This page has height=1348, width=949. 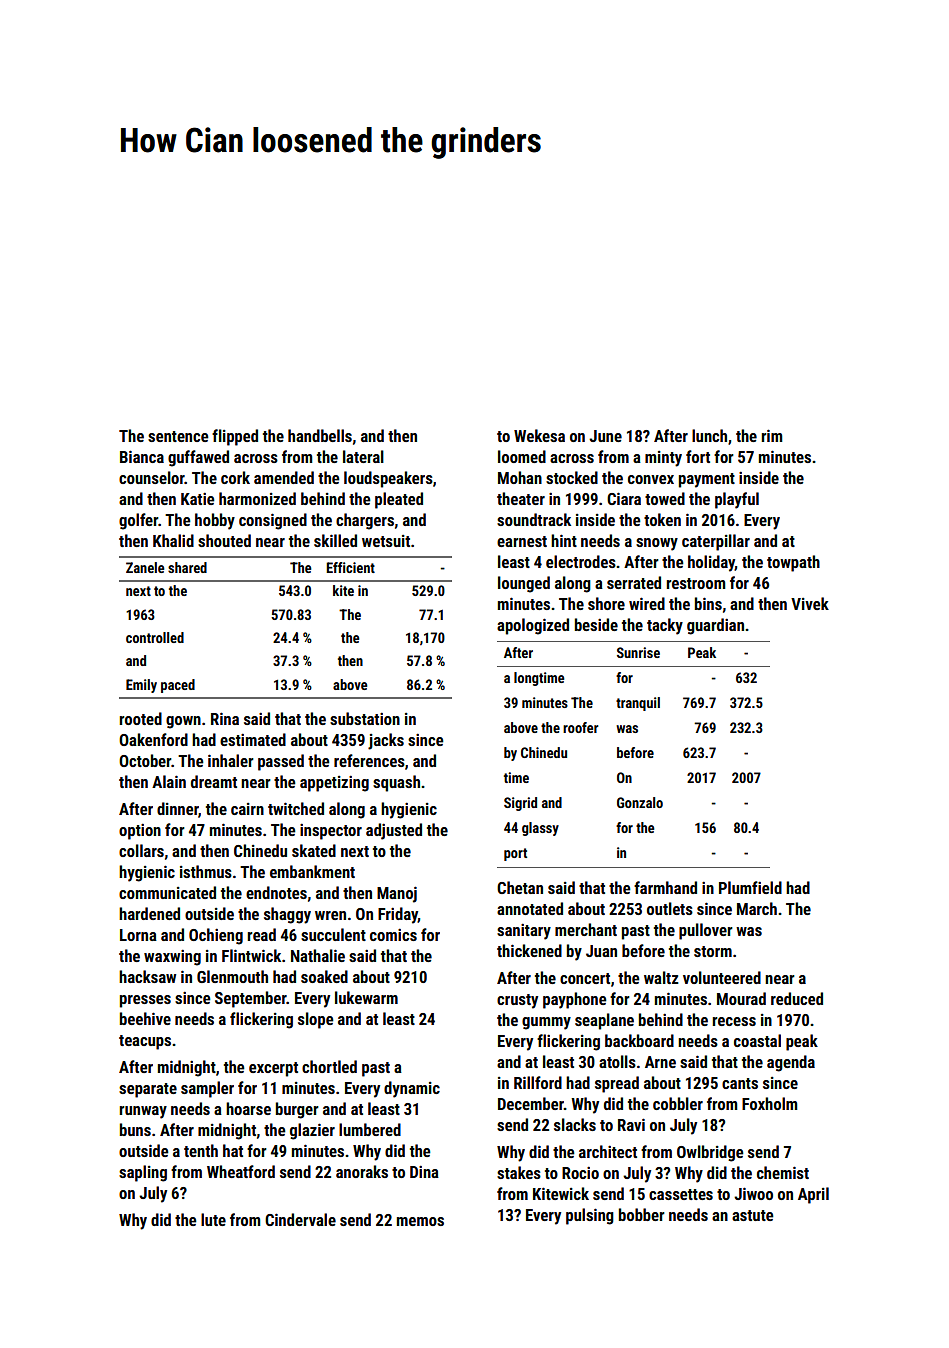 What do you see at coordinates (753, 1193) in the page?
I see `Jiwoo` at bounding box center [753, 1193].
